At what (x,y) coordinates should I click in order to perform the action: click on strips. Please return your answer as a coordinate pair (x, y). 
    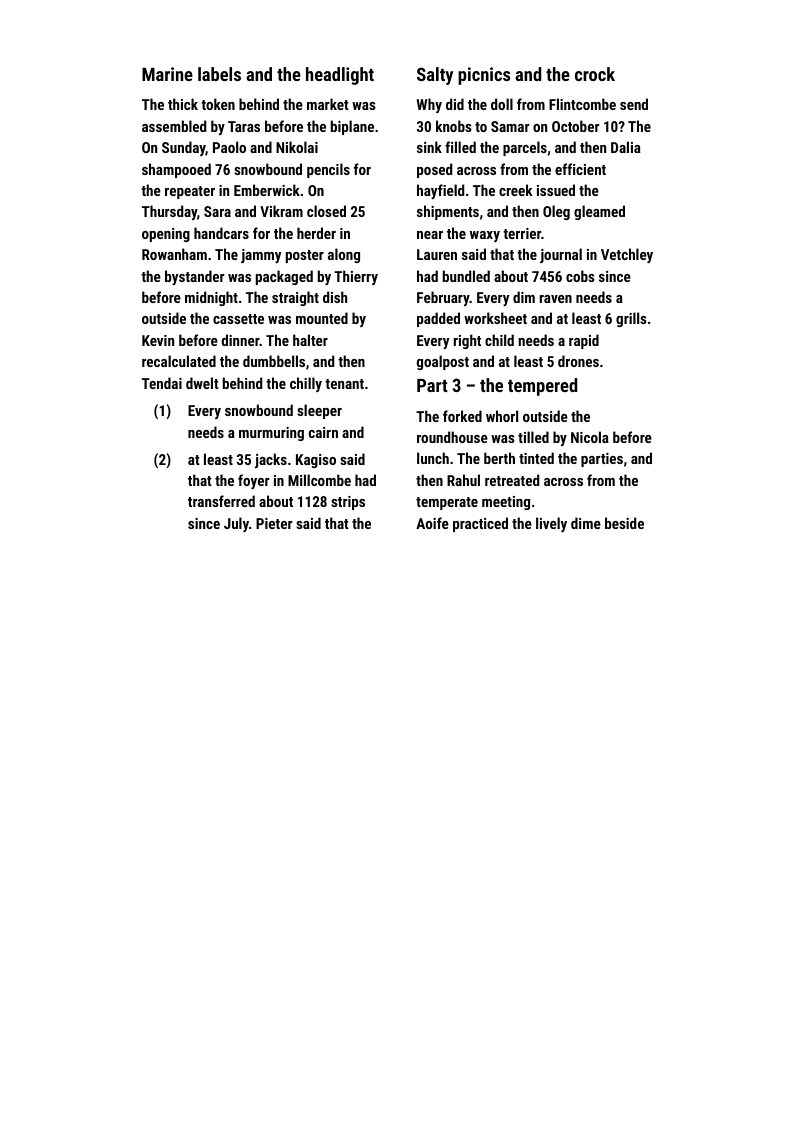
    Looking at the image, I should click on (348, 503).
